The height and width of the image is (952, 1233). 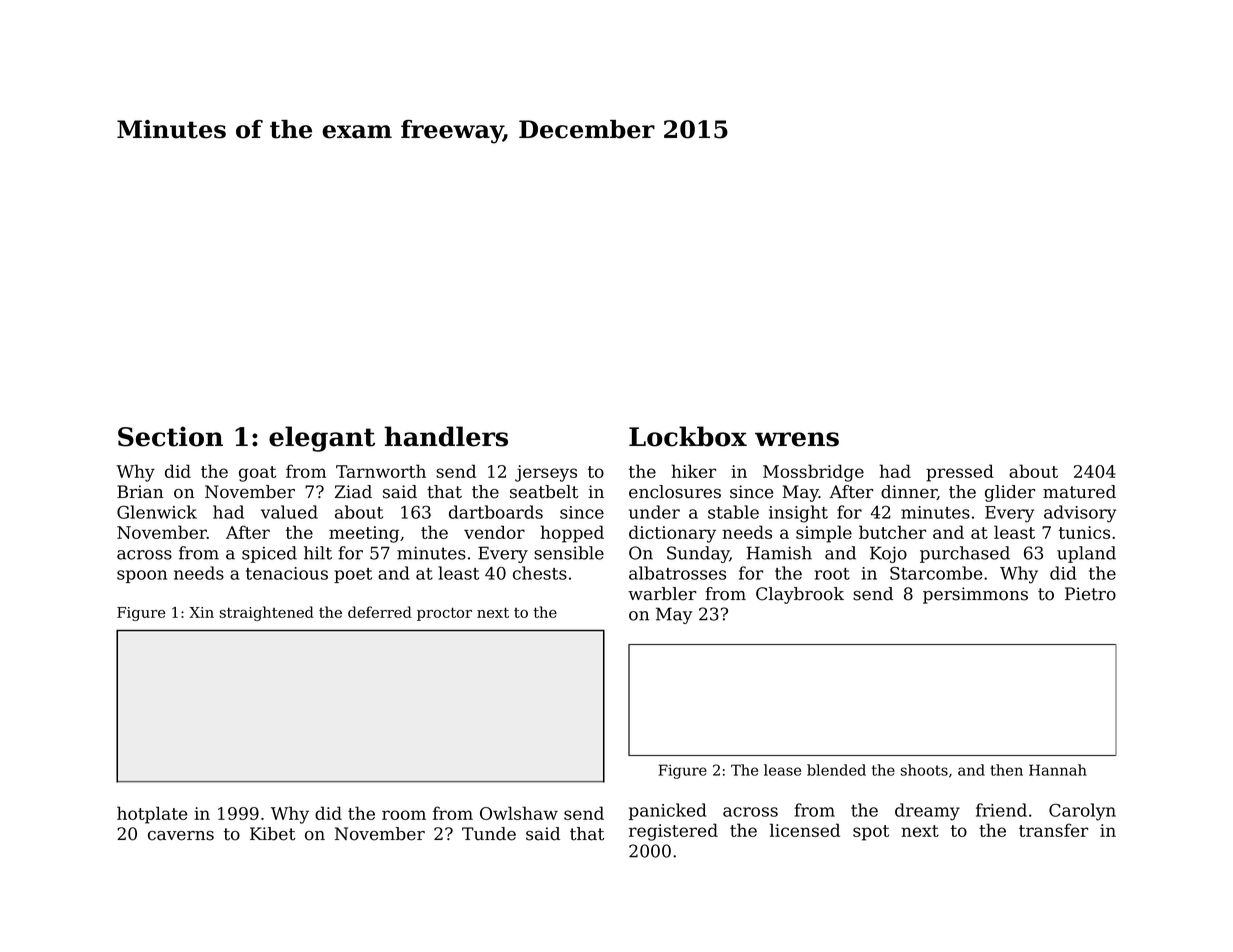 What do you see at coordinates (322, 439) in the image?
I see `elegant` at bounding box center [322, 439].
